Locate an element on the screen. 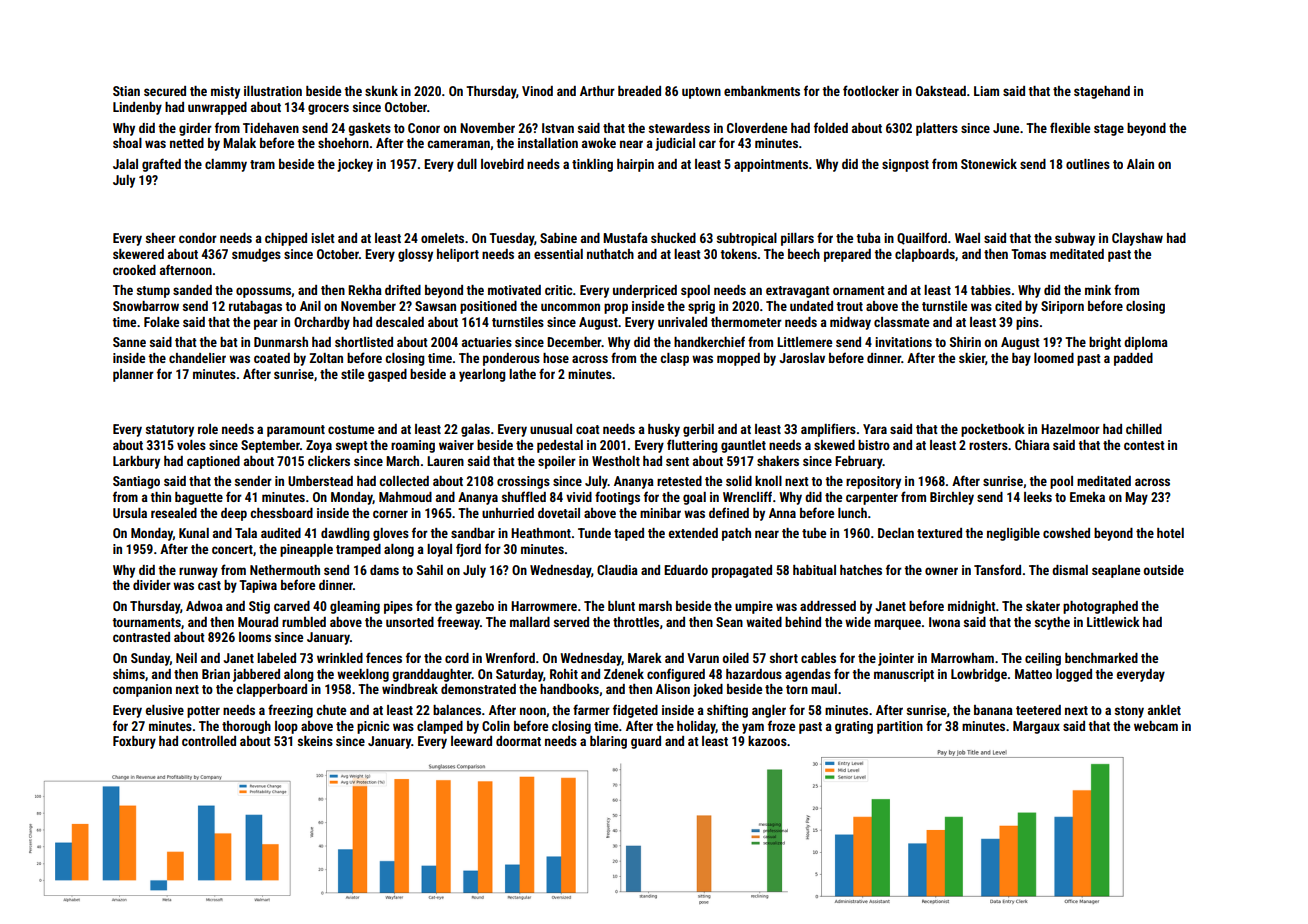 The width and height of the screenshot is (1308, 924). rutabagas is located at coordinates (255, 307).
